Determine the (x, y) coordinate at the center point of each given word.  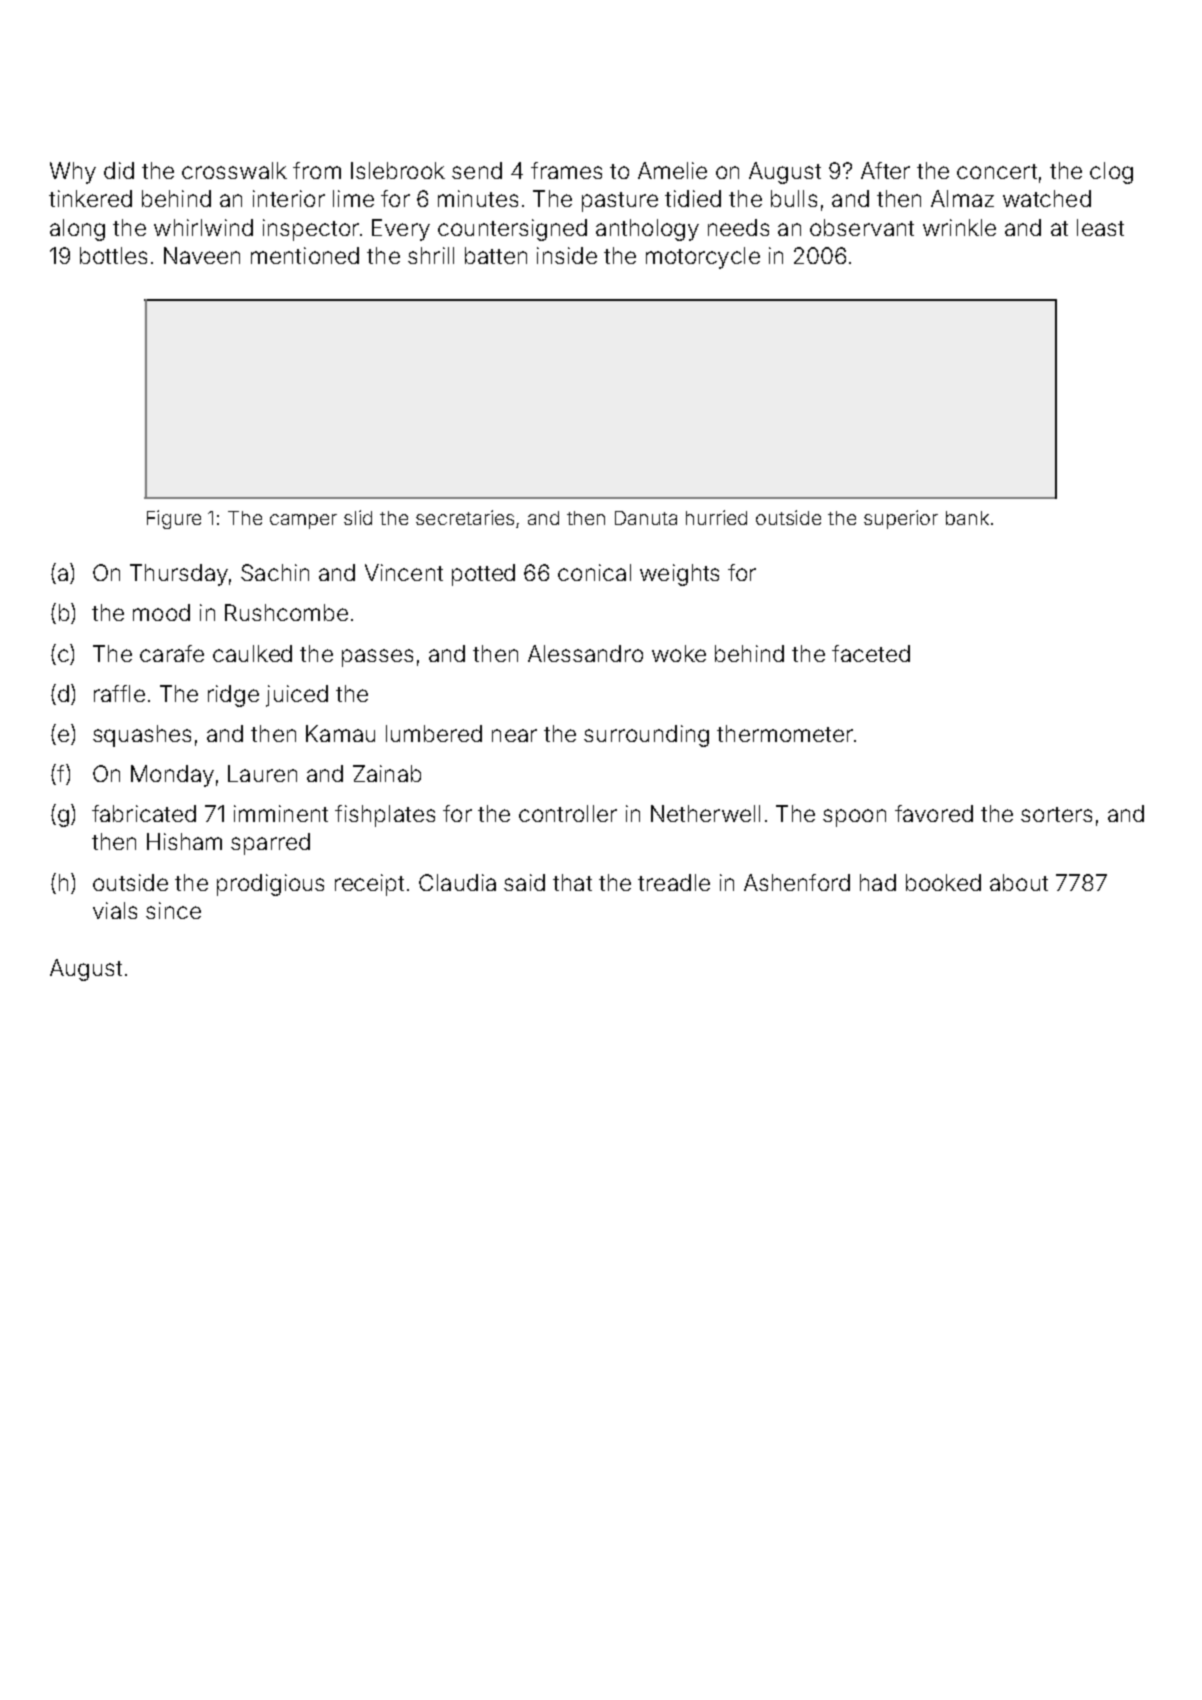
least (1100, 227)
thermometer (785, 733)
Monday (172, 776)
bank (967, 518)
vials (115, 910)
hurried (716, 517)
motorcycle (703, 258)
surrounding (646, 736)
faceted (871, 653)
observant (862, 227)
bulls (794, 198)
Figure (174, 519)
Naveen (202, 255)
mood (161, 612)
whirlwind (203, 227)
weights (679, 575)
